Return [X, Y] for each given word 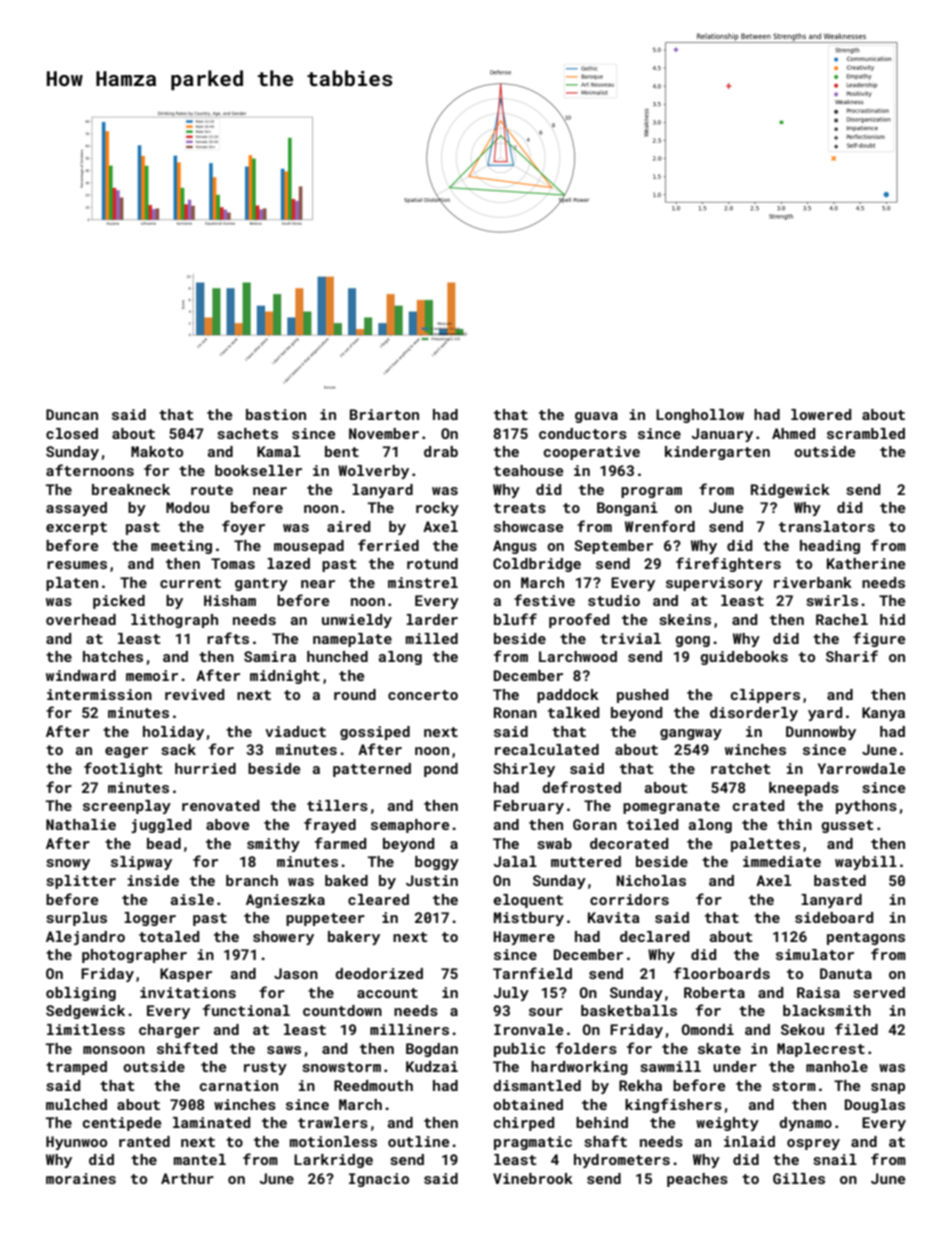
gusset [847, 826]
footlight [123, 769]
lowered [821, 414]
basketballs [629, 1010]
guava [596, 417]
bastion [276, 414]
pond [441, 770]
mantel [200, 1159]
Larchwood [578, 656]
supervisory [714, 584]
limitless [86, 1029]
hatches [113, 656]
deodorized [379, 973]
